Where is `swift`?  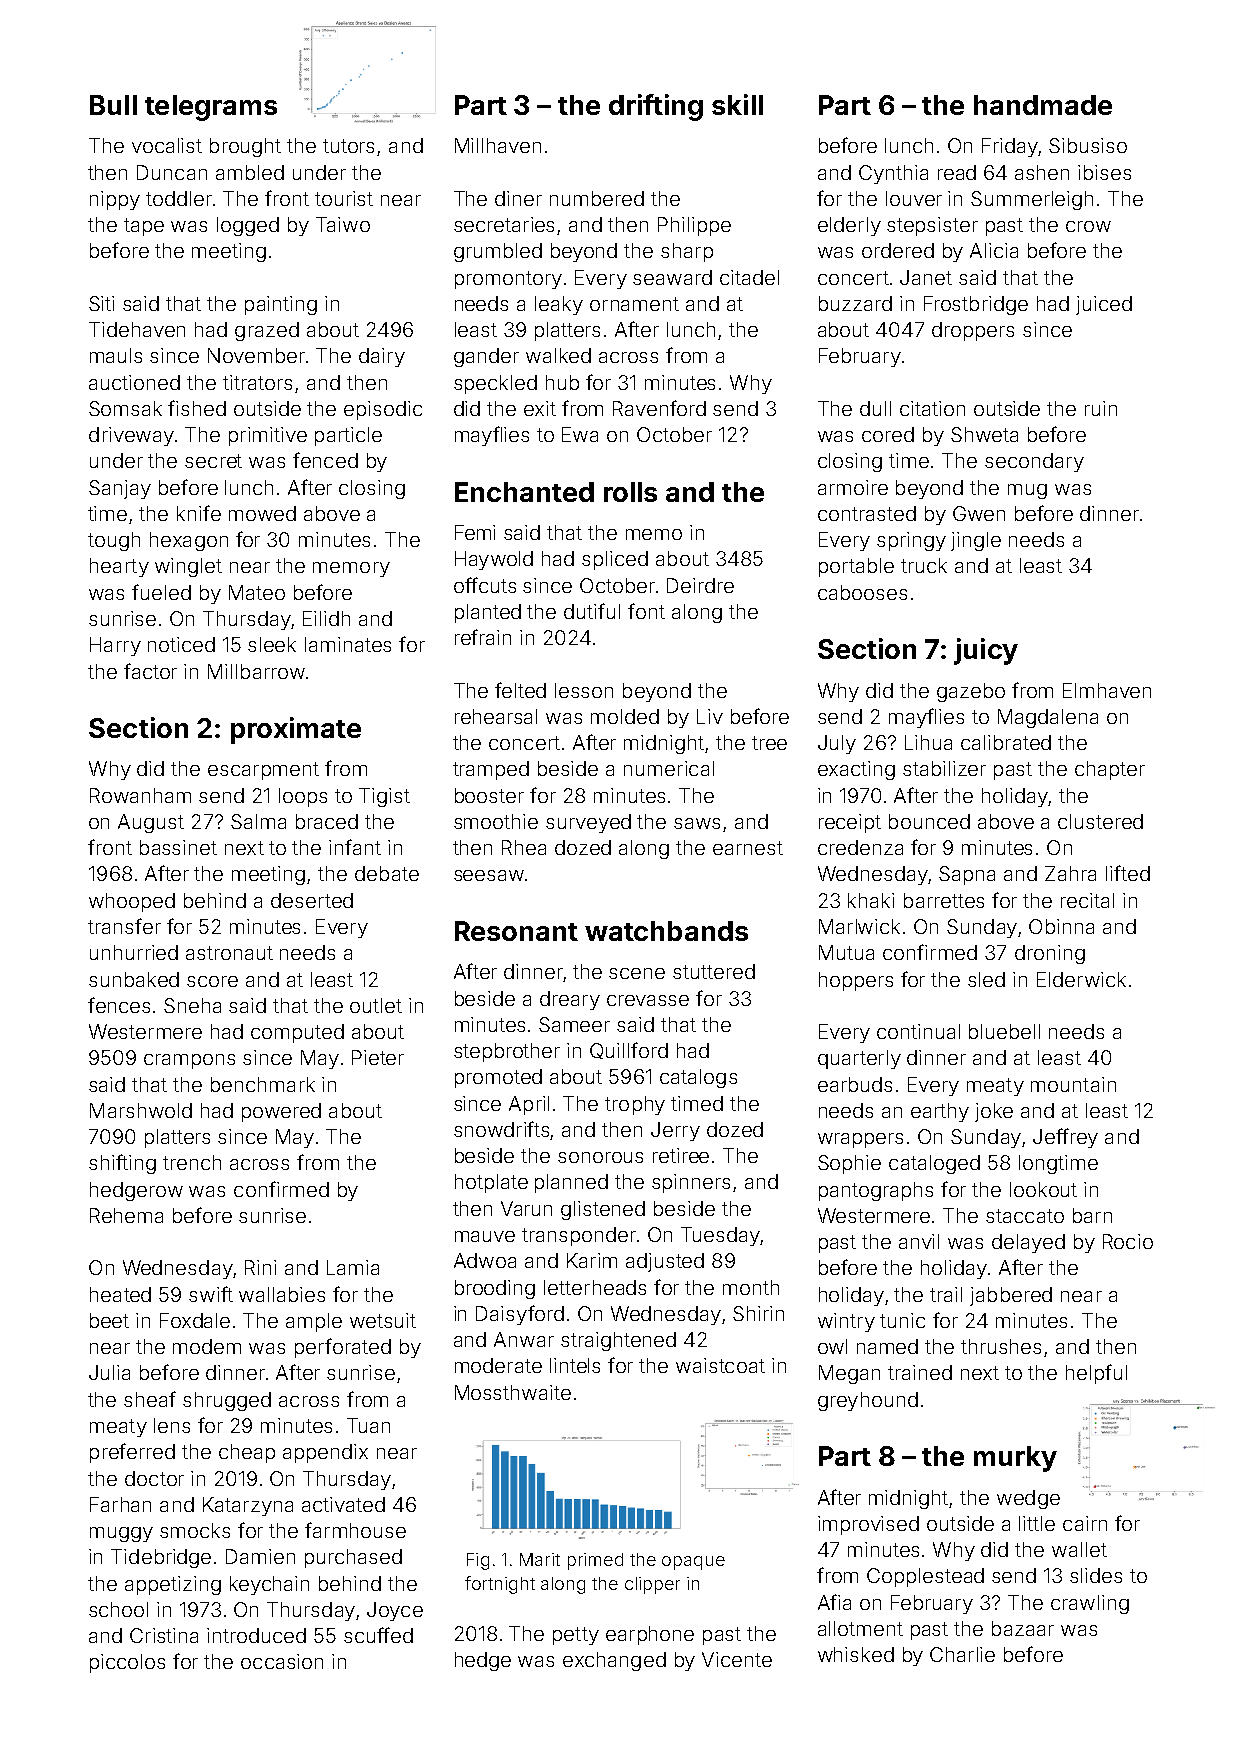
swift is located at coordinates (211, 1294).
